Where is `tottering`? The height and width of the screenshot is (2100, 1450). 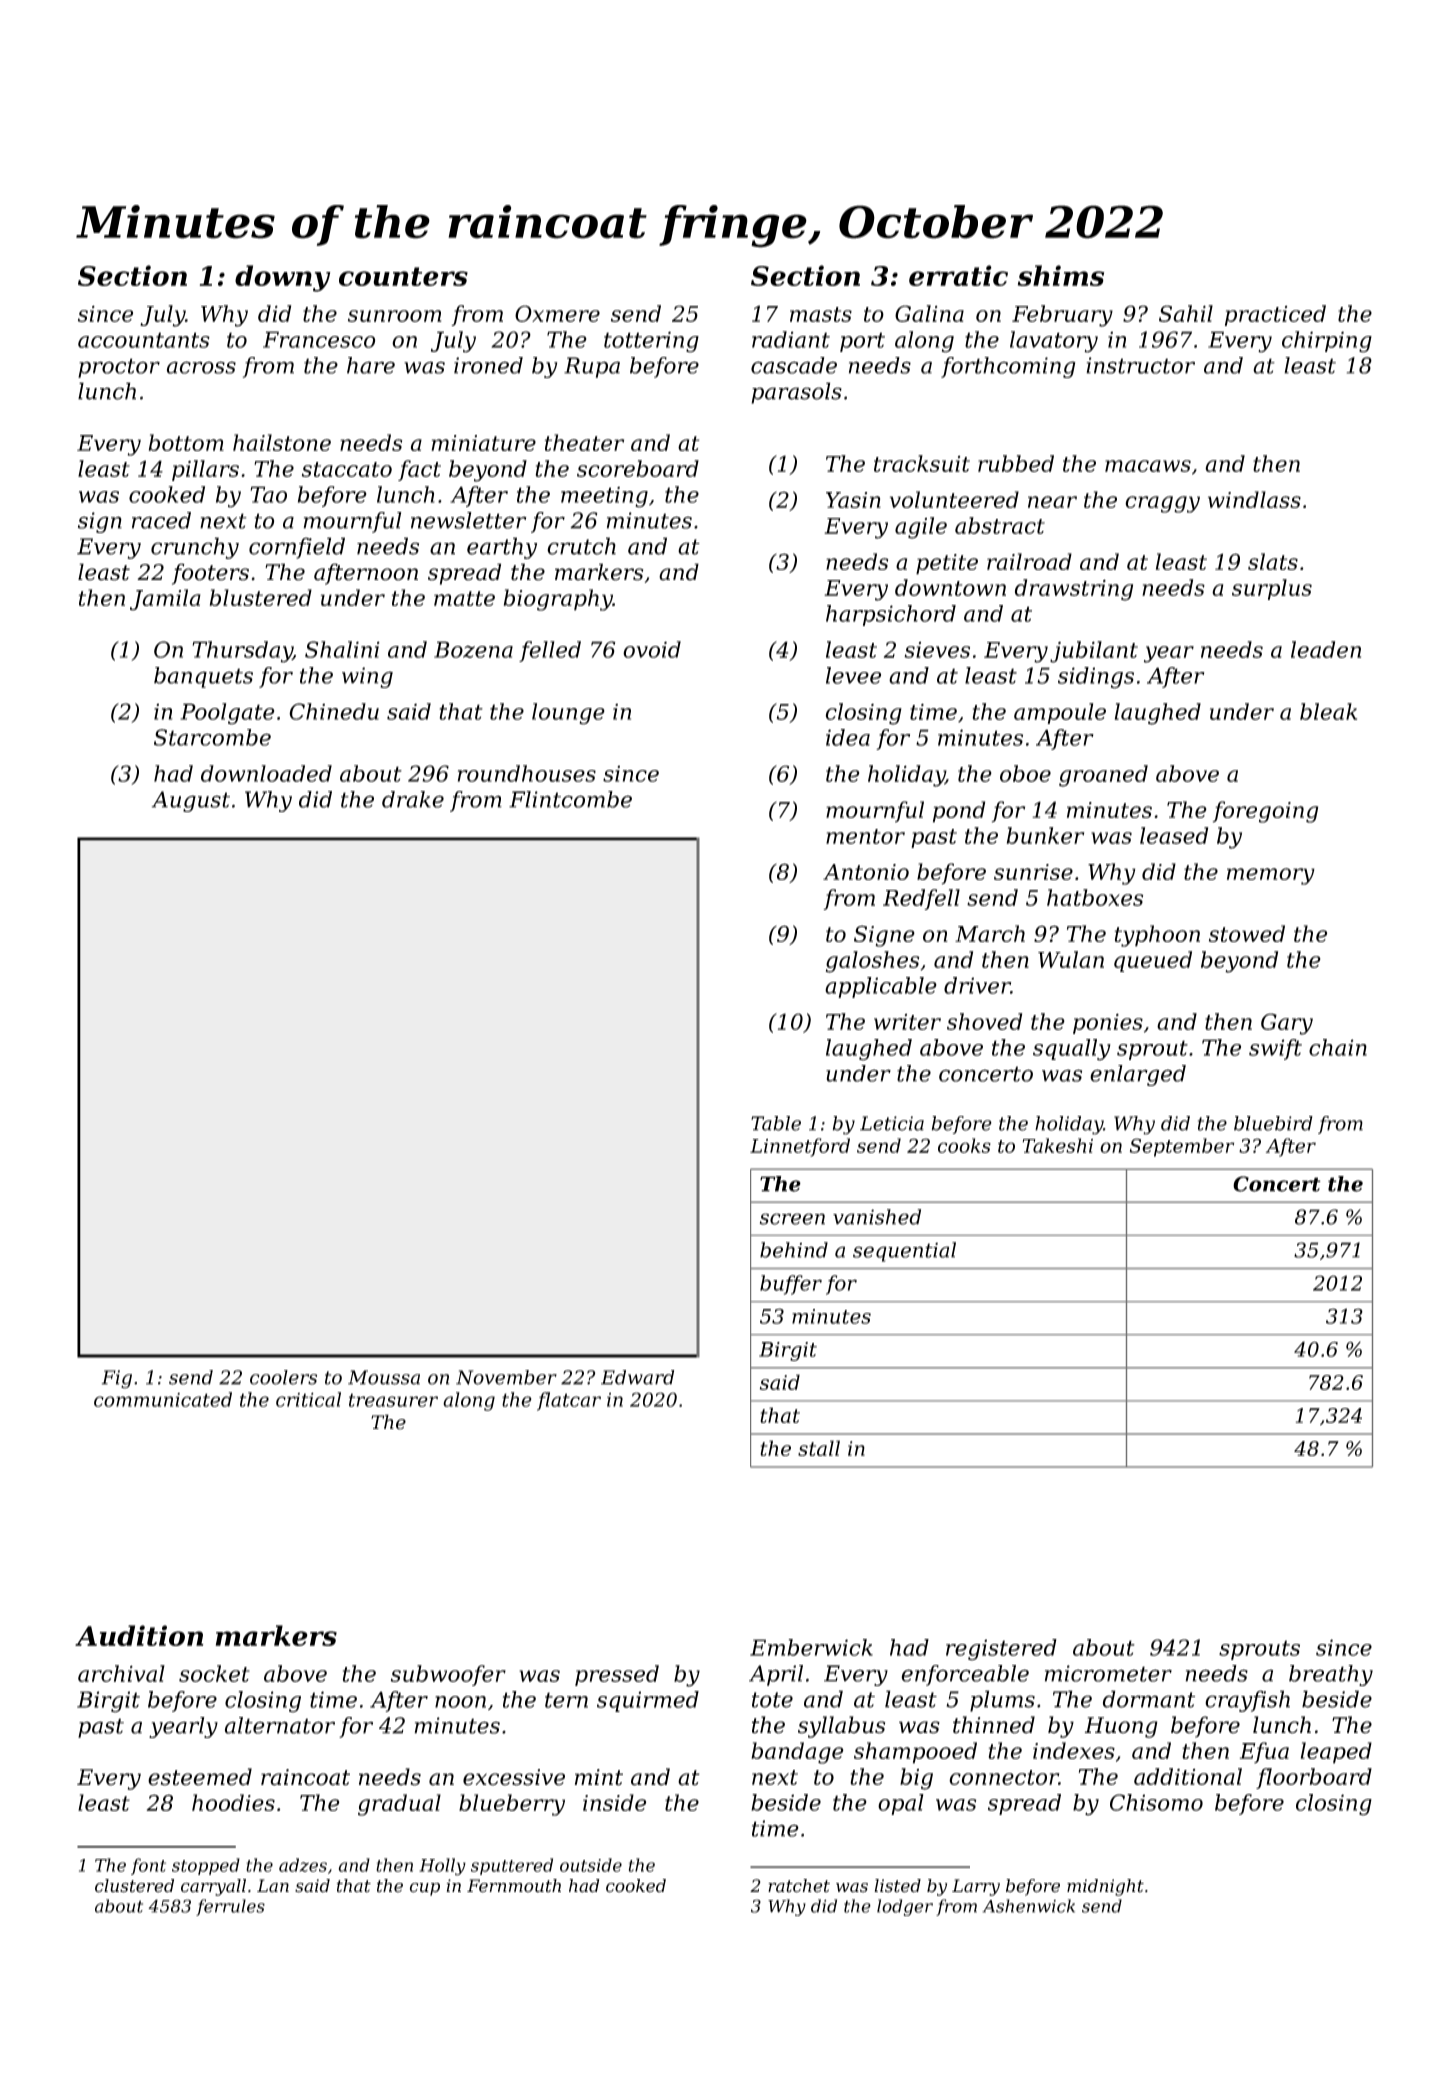 tottering is located at coordinates (651, 342).
